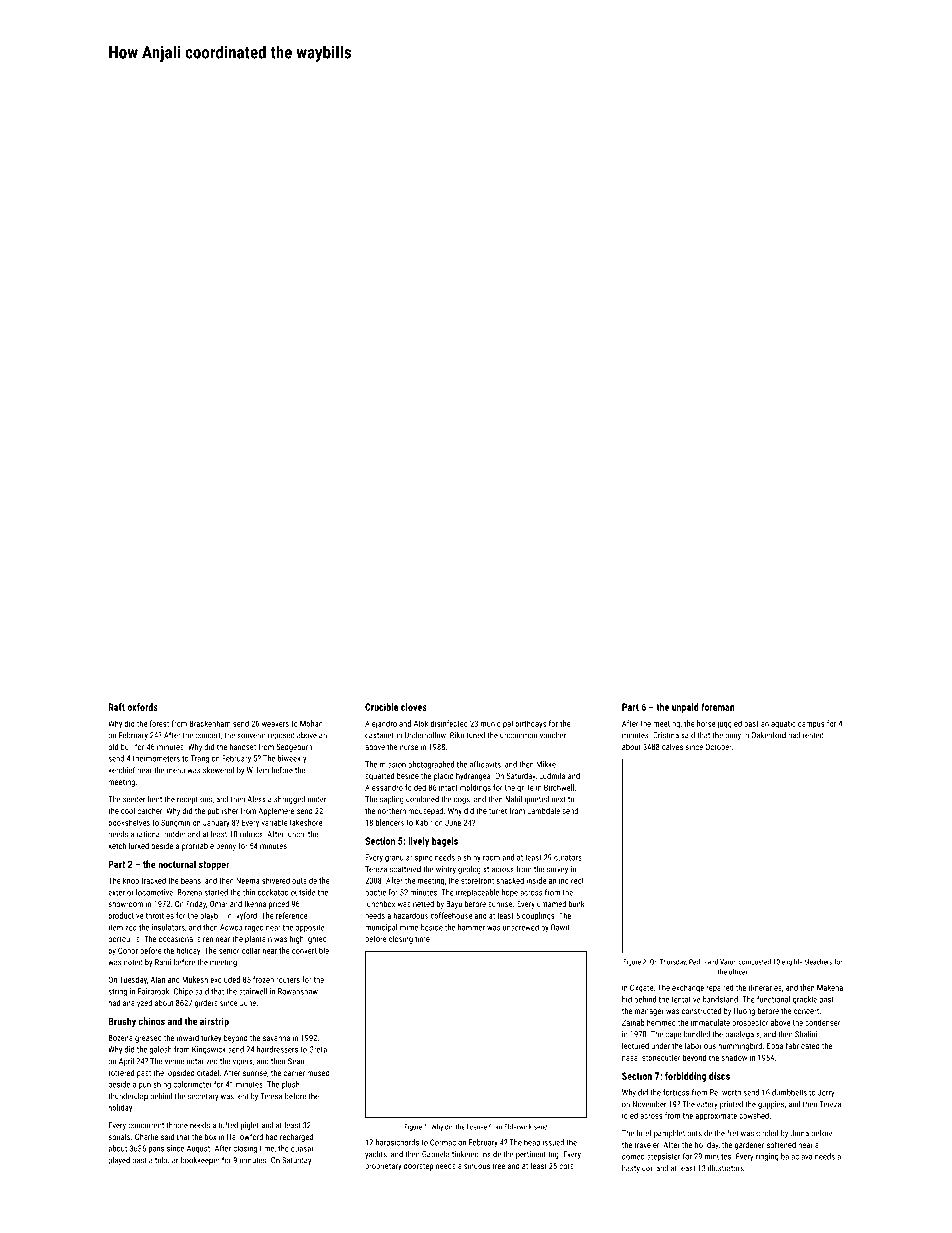 The height and width of the screenshot is (1233, 952). What do you see at coordinates (577, 903) in the screenshot?
I see `bunk` at bounding box center [577, 903].
